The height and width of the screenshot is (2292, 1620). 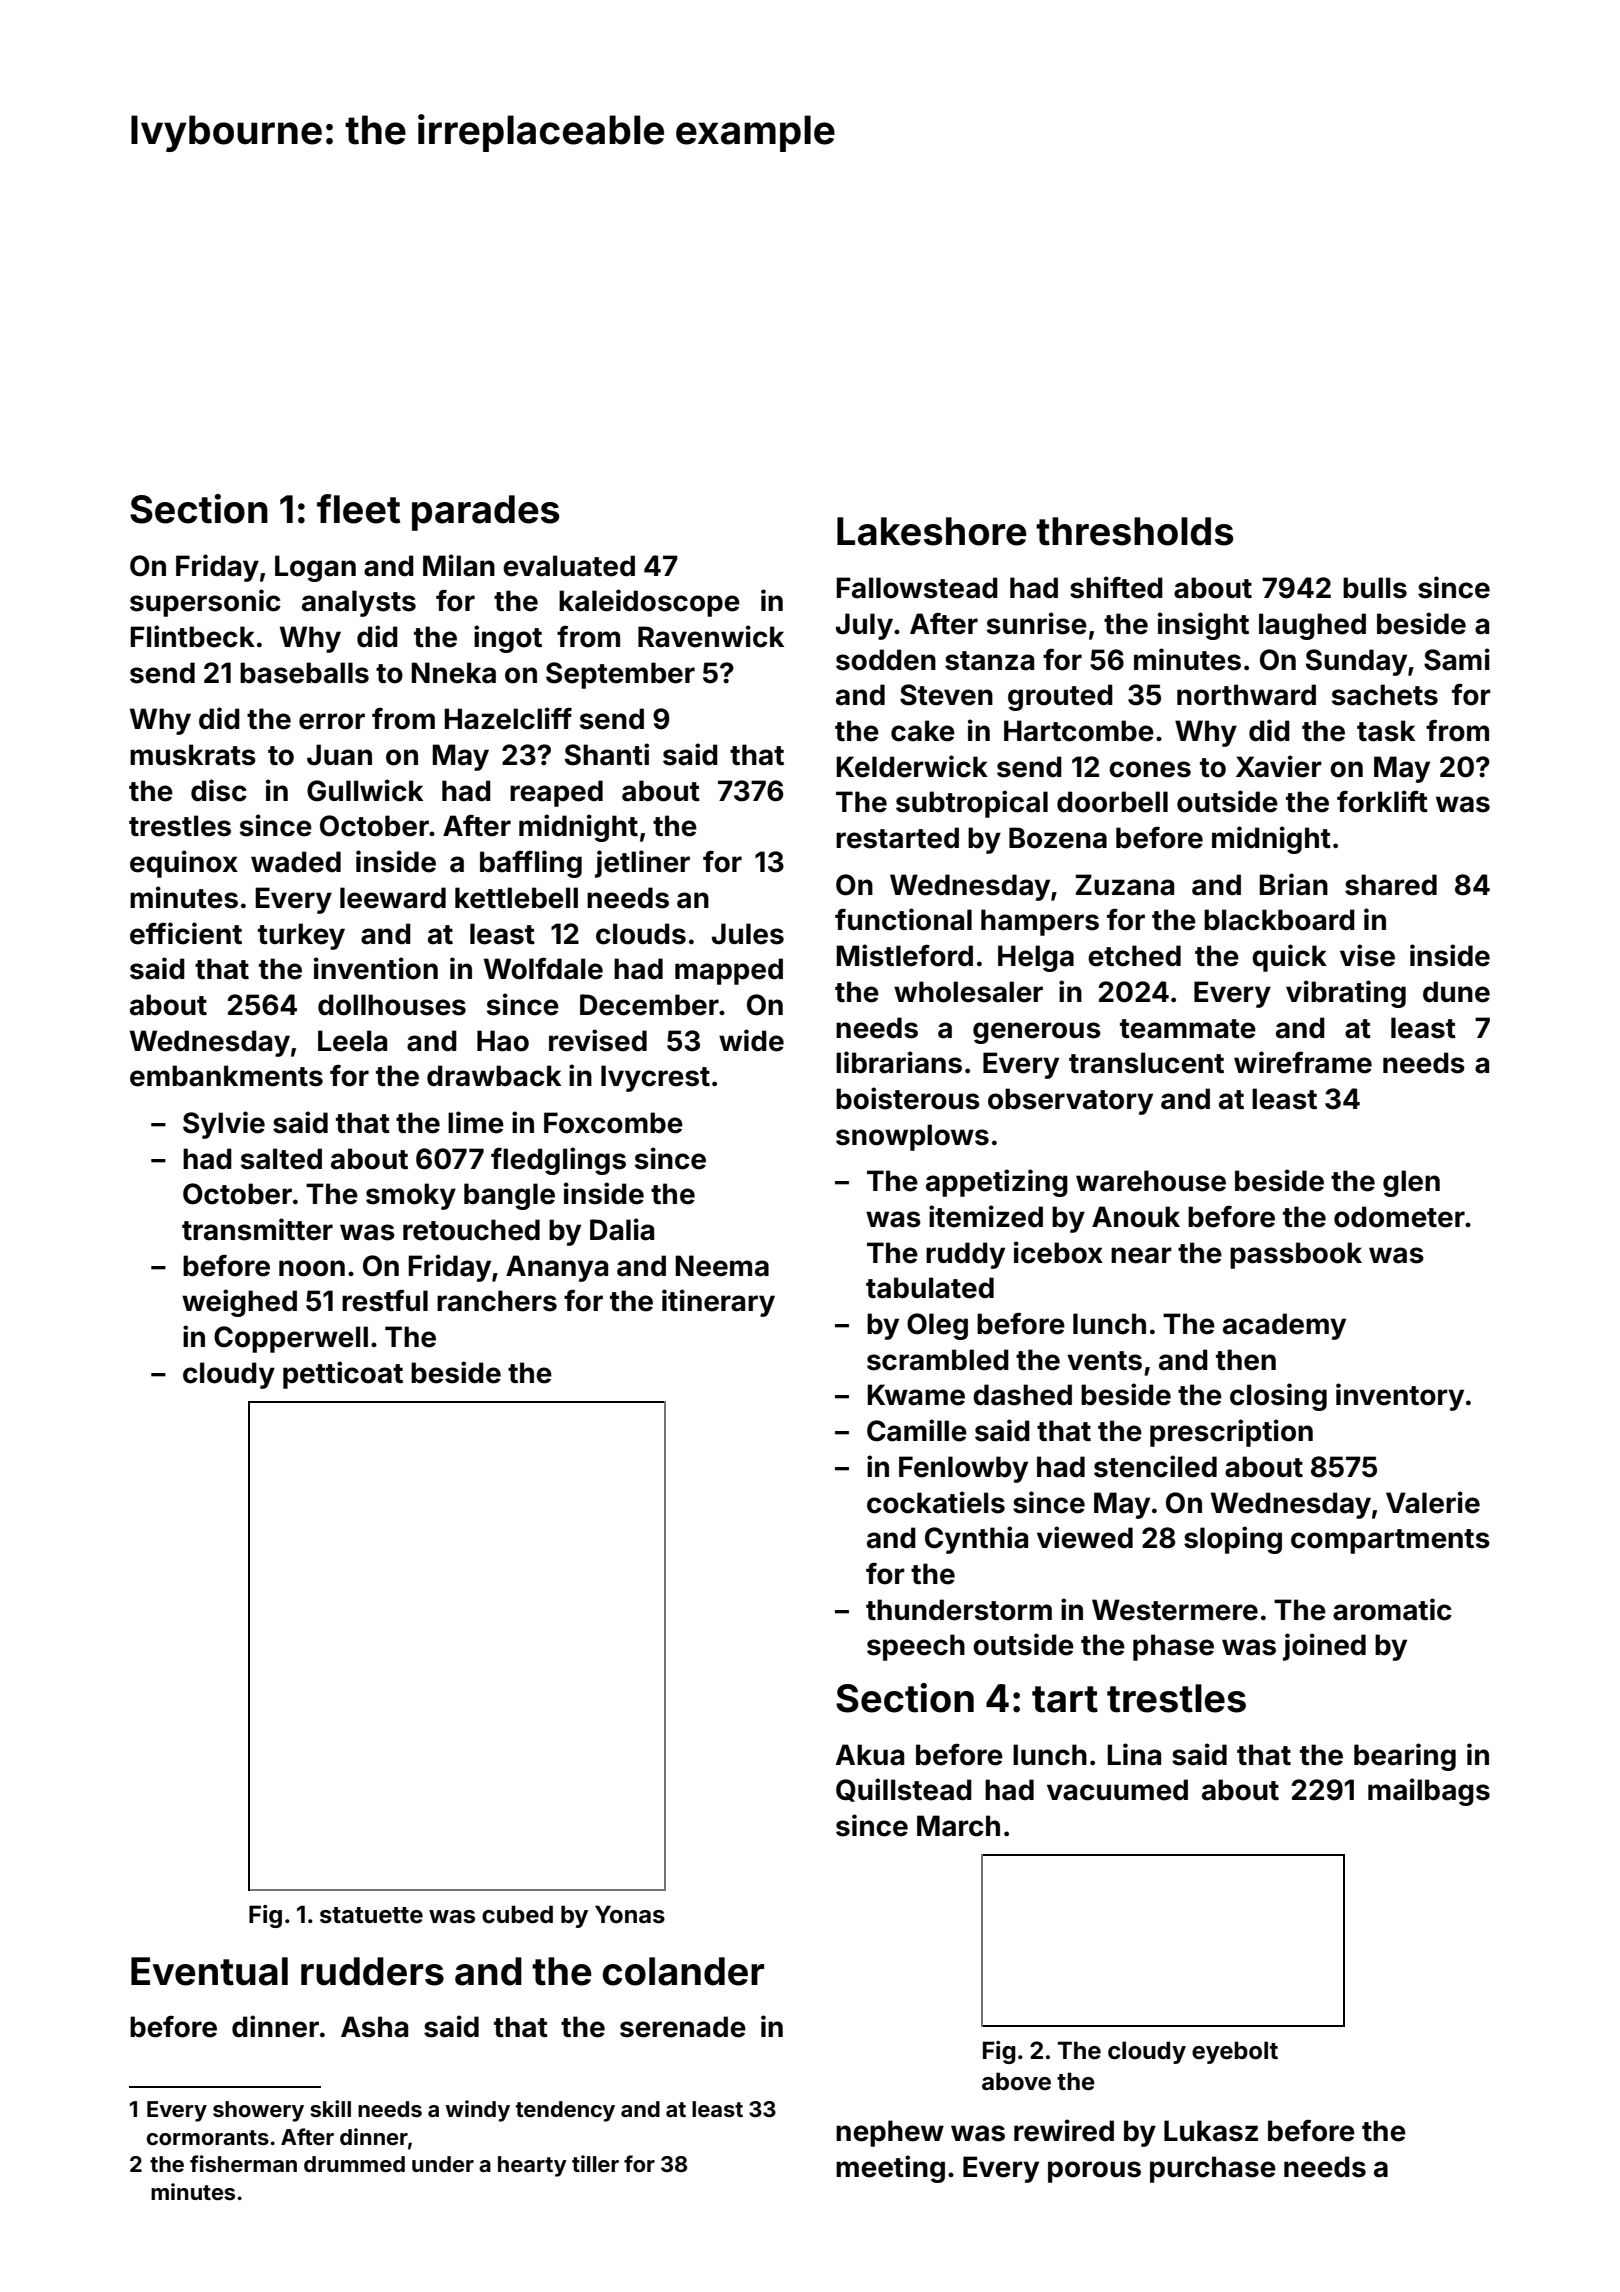 I want to click on glen, so click(x=1411, y=1183).
